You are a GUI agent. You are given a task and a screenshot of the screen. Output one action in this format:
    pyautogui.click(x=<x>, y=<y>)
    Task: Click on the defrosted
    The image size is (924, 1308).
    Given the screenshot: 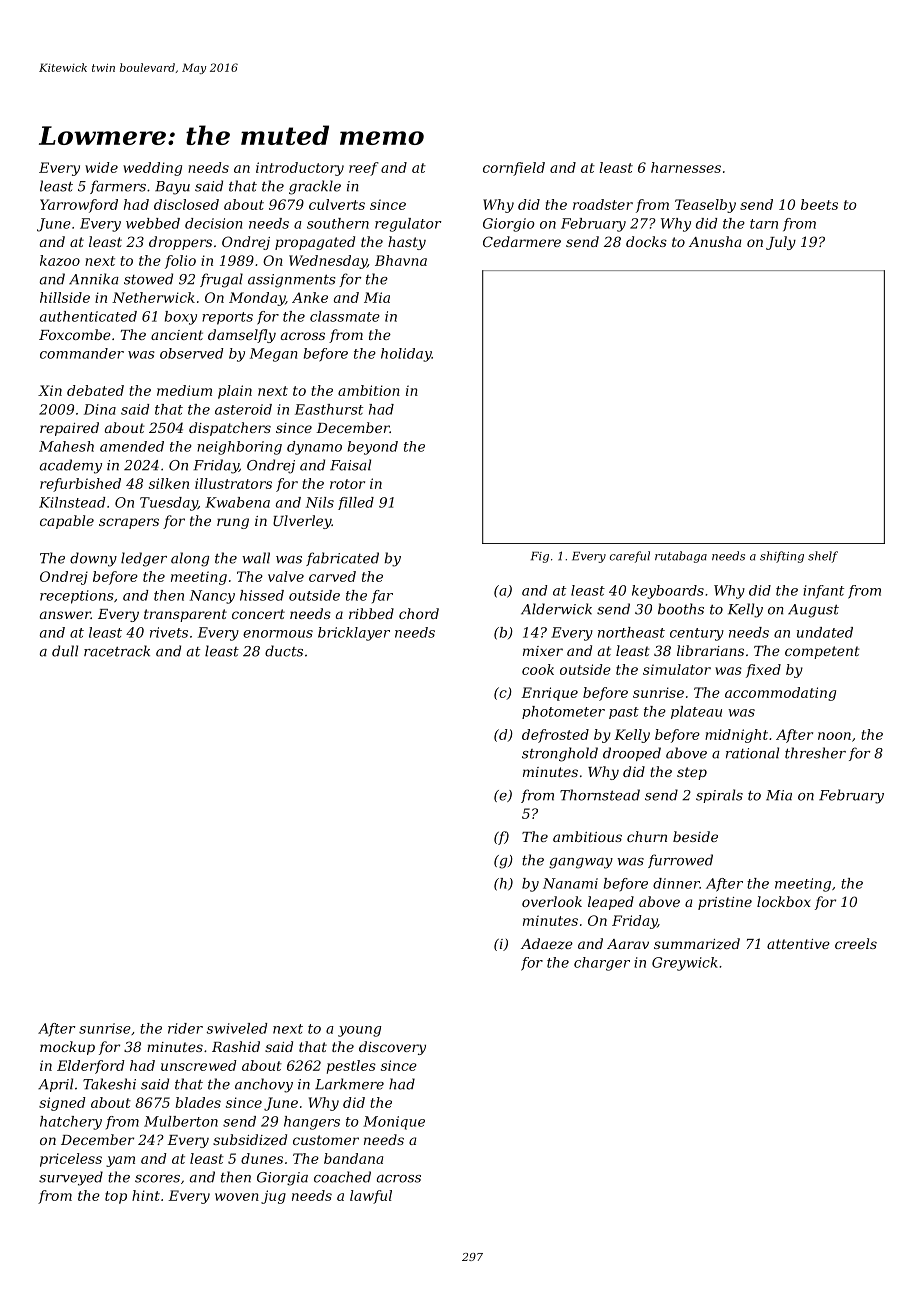 What is the action you would take?
    pyautogui.click(x=555, y=736)
